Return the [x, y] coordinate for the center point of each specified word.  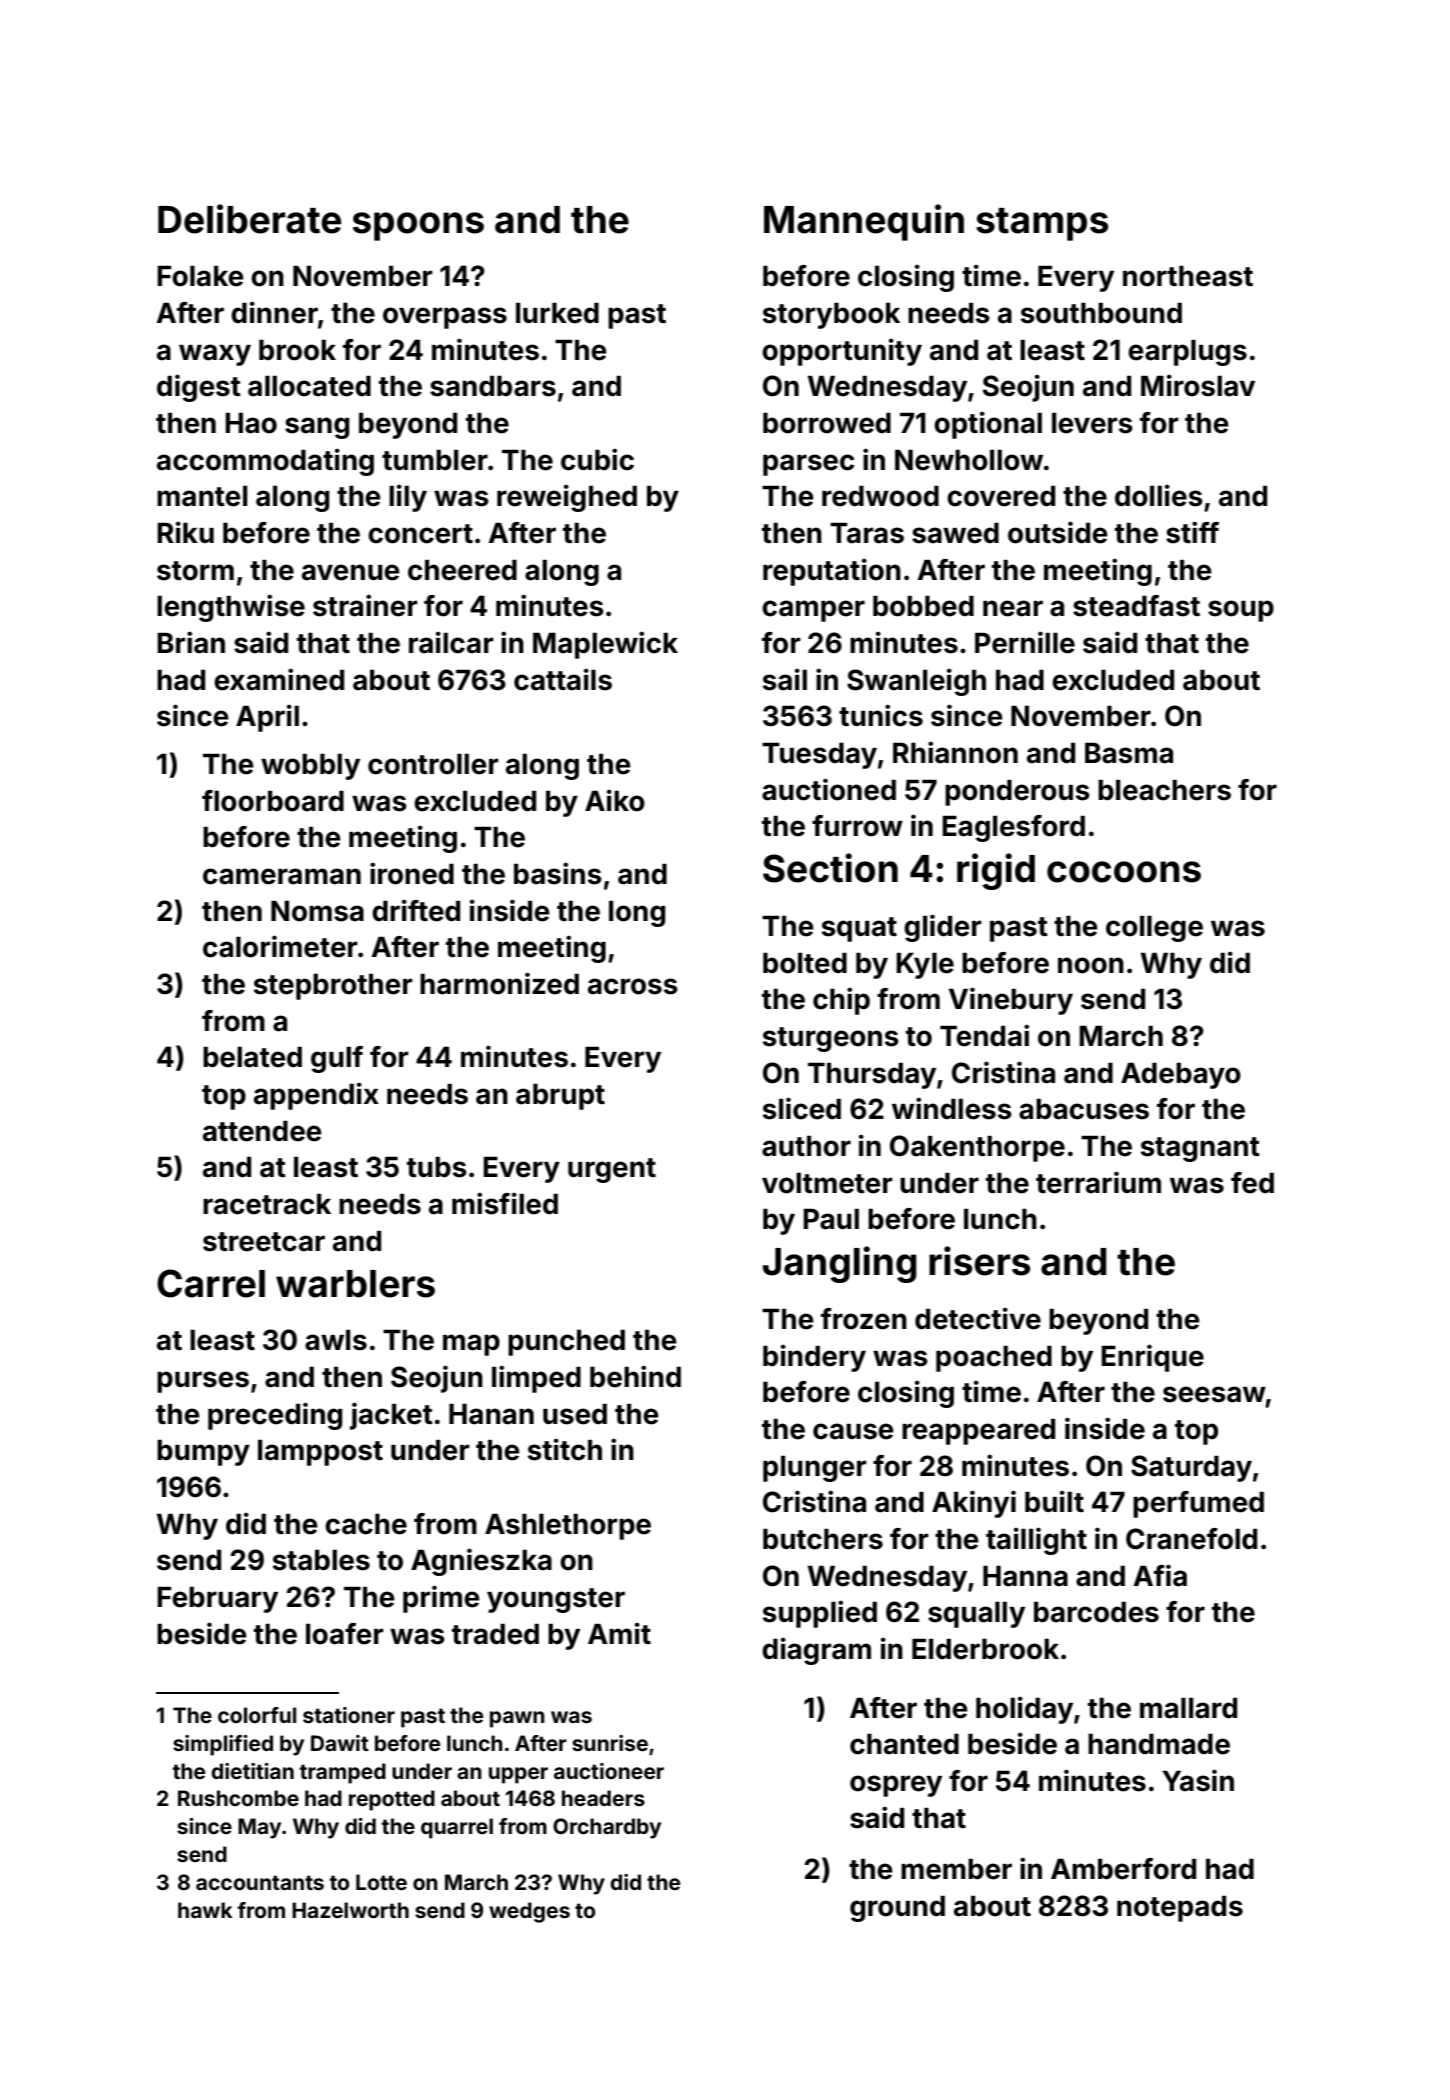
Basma [1129, 753]
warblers [355, 1284]
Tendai [984, 1035]
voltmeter [827, 1183]
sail [785, 679]
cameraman [282, 876]
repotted [392, 1800]
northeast [1188, 276]
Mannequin [864, 222]
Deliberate [249, 219]
